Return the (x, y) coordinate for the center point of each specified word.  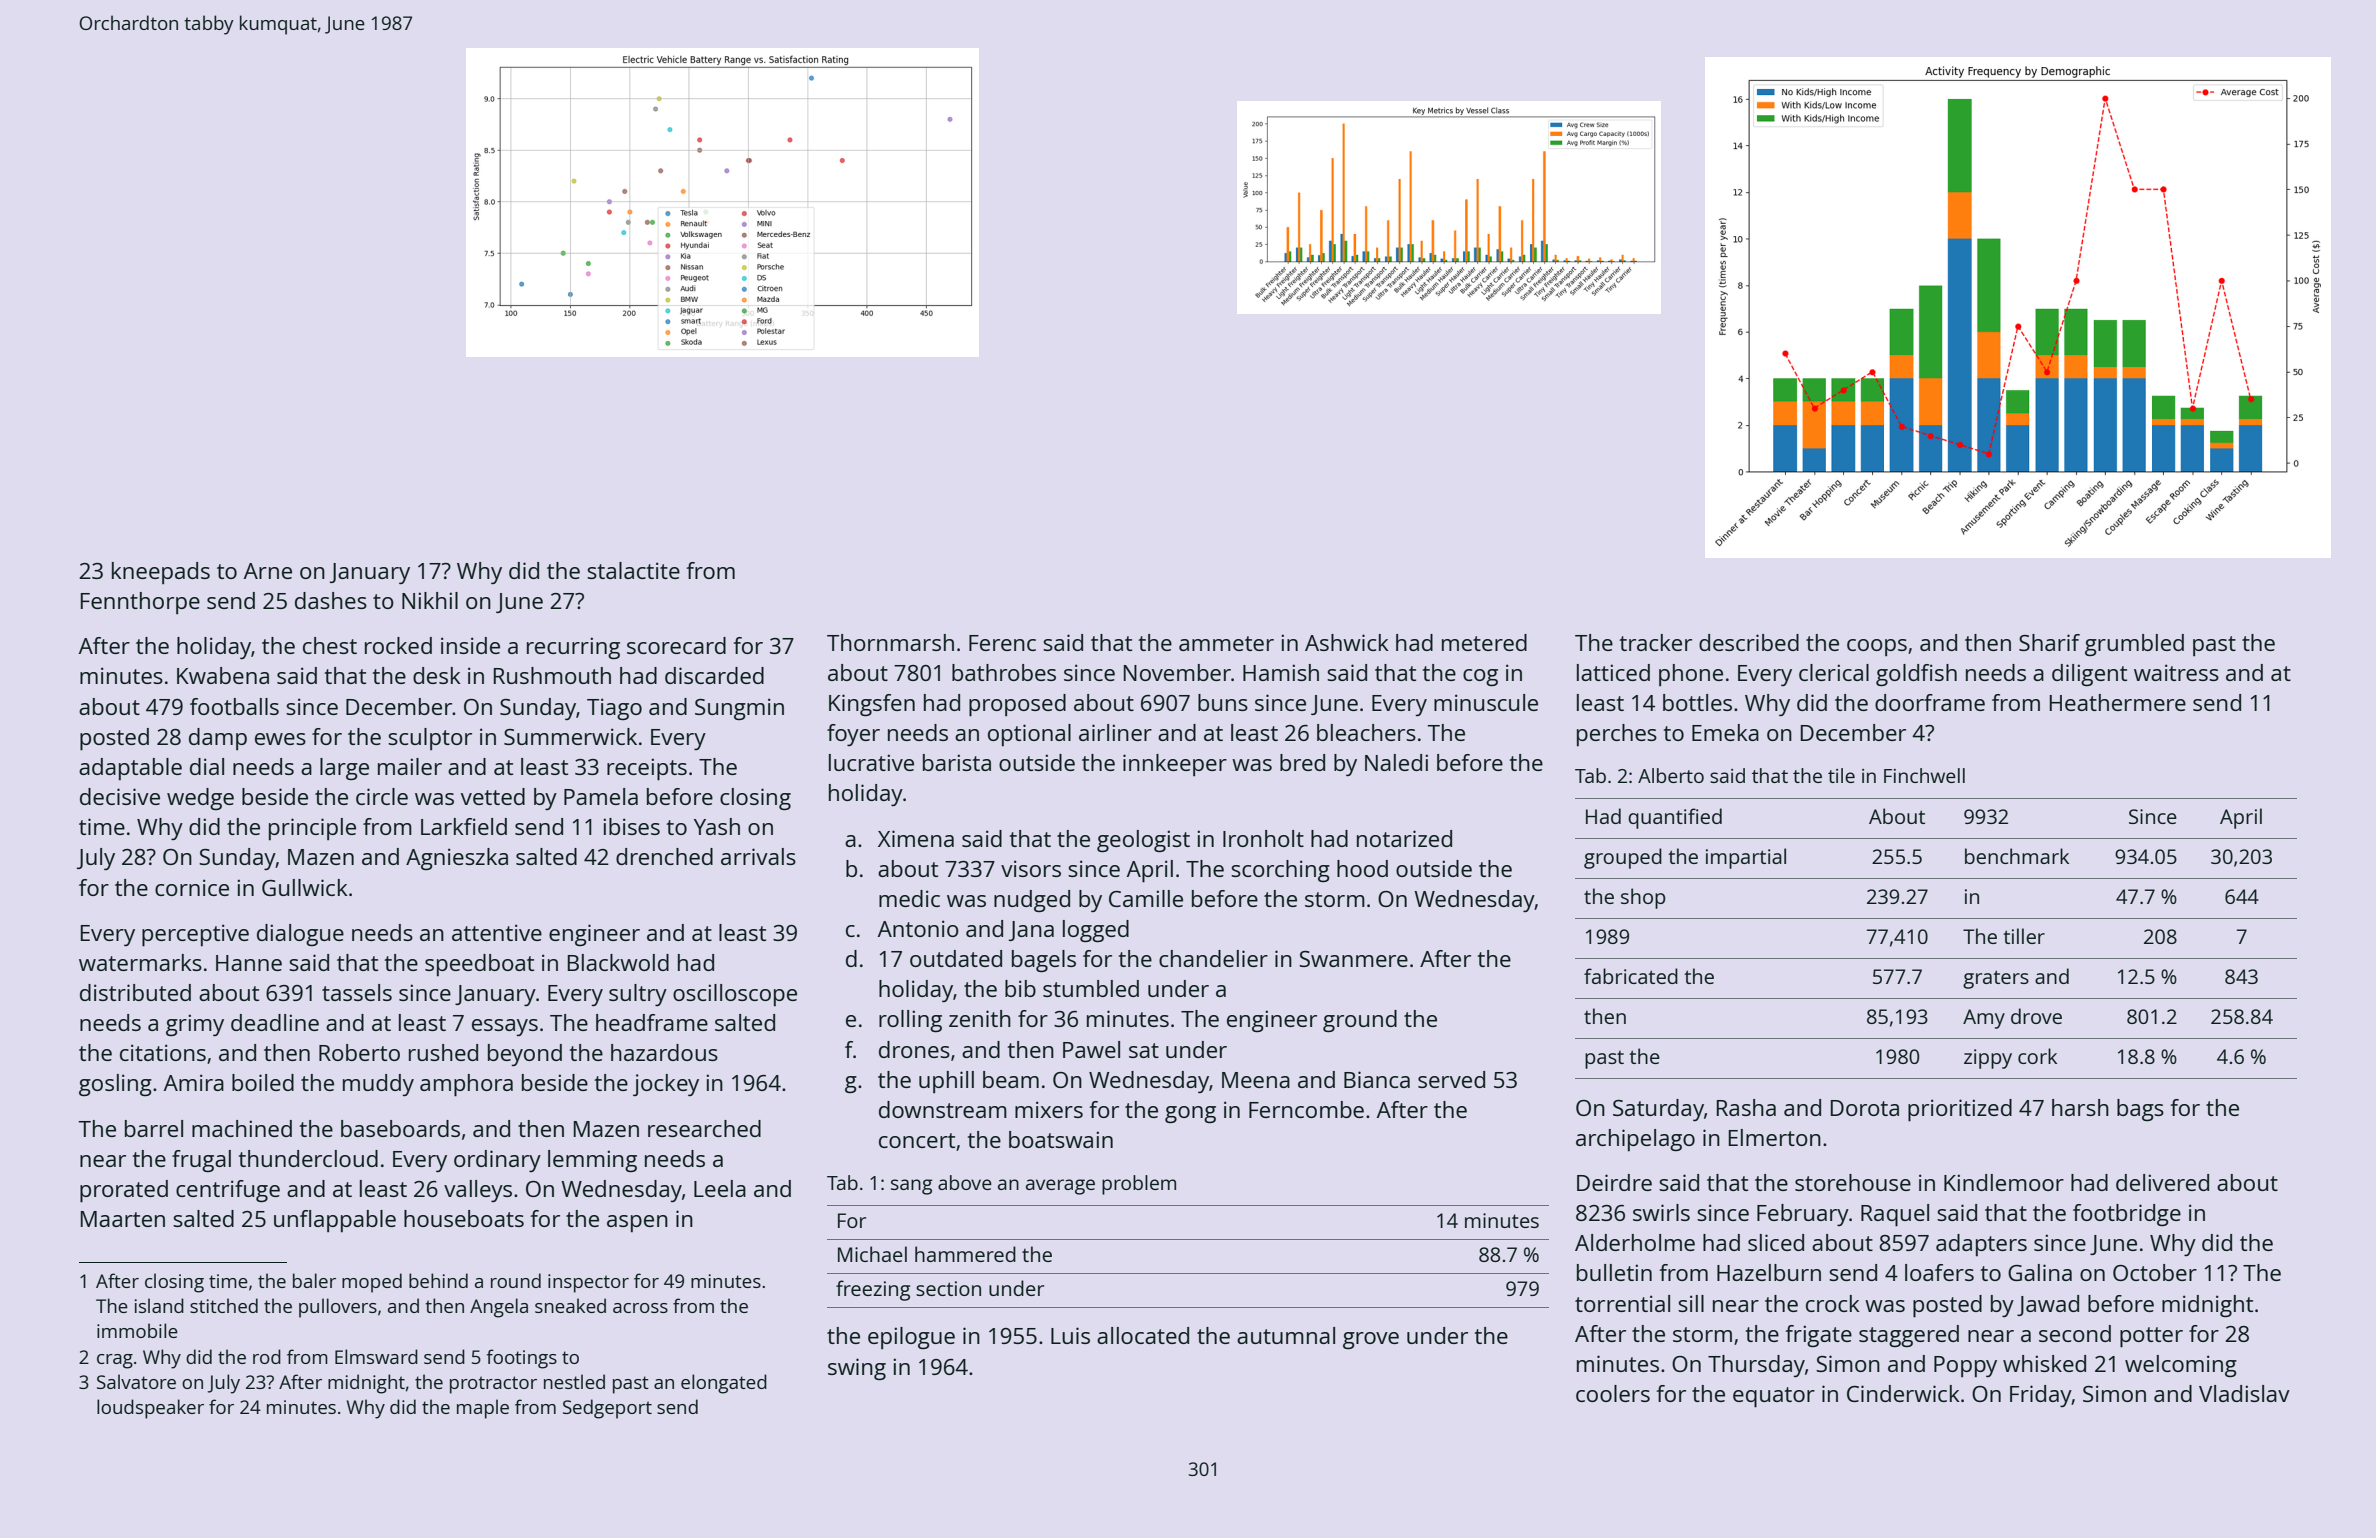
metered (1484, 642)
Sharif (2049, 642)
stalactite (633, 570)
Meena (1256, 1080)
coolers (1613, 1393)
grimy (195, 1025)
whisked (2044, 1363)
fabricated (1631, 976)
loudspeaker (150, 1409)
